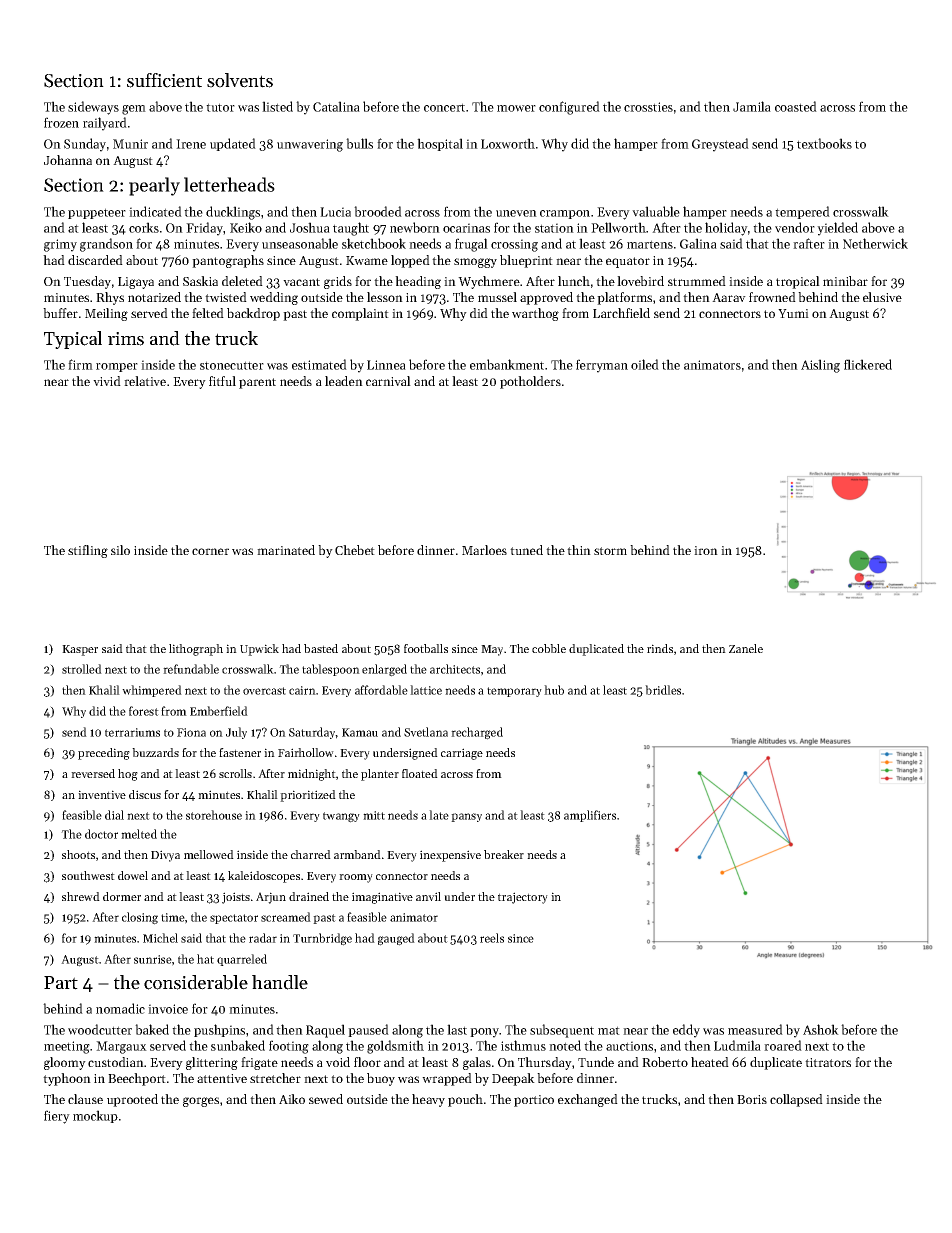 This screenshot has height=1233, width=952. I want to click on cobble, so click(549, 648).
